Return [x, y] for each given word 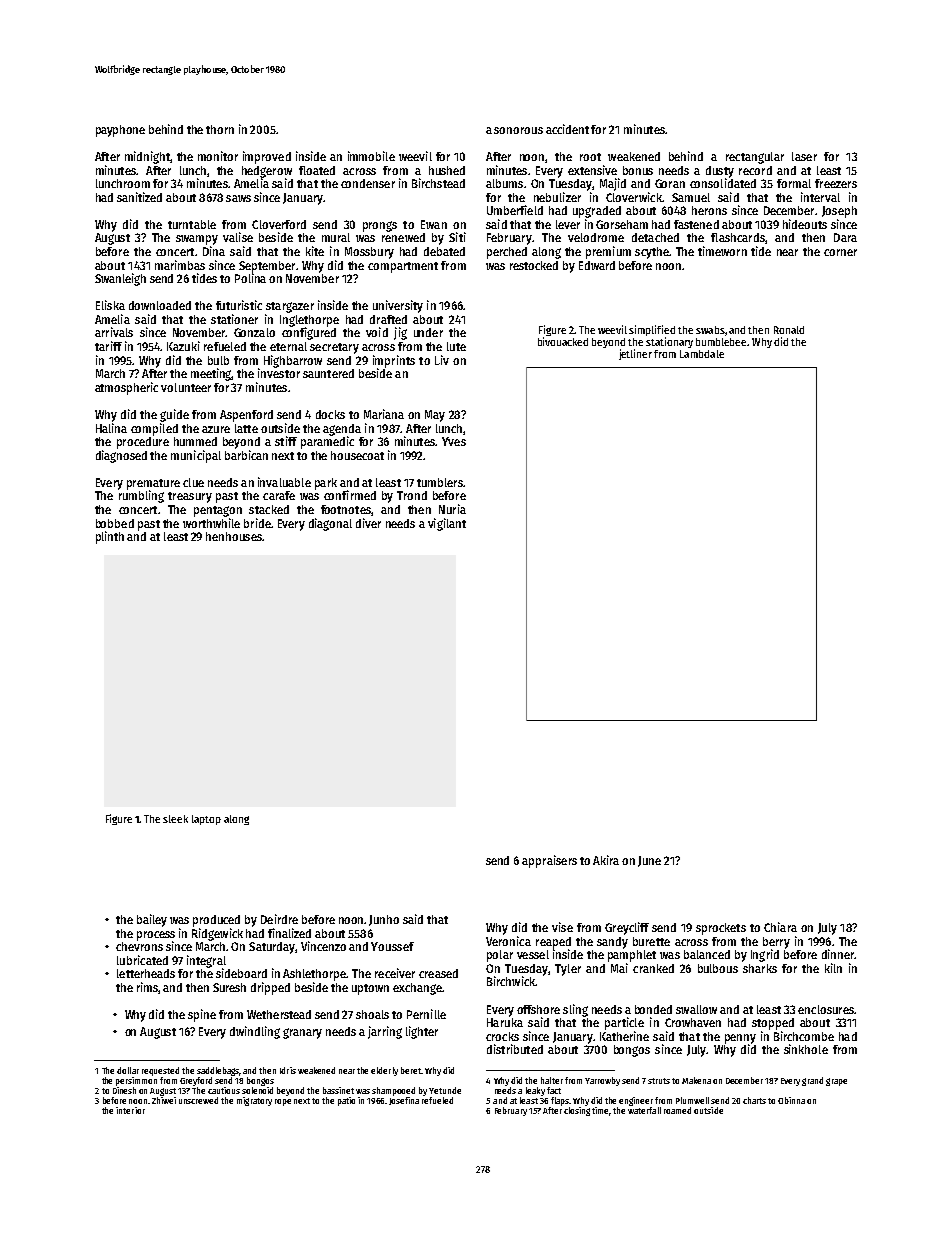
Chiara [780, 927]
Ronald [789, 330]
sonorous [518, 130]
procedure [143, 443]
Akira [606, 860]
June [649, 861]
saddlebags [218, 1071]
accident [567, 129]
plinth [110, 537]
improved [267, 157]
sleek [175, 819]
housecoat [357, 455]
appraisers [549, 861]
